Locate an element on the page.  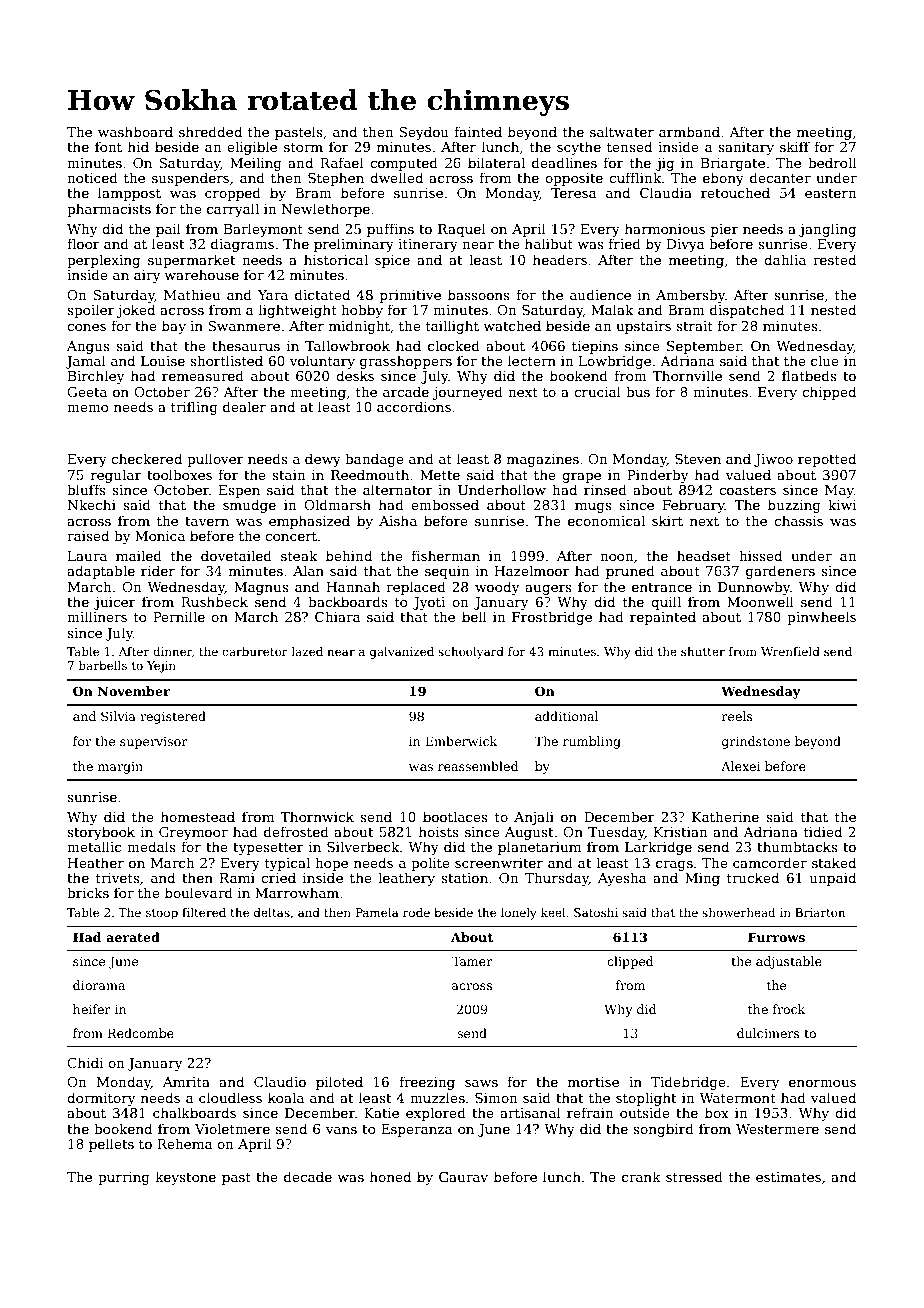
clocked is located at coordinates (454, 345).
